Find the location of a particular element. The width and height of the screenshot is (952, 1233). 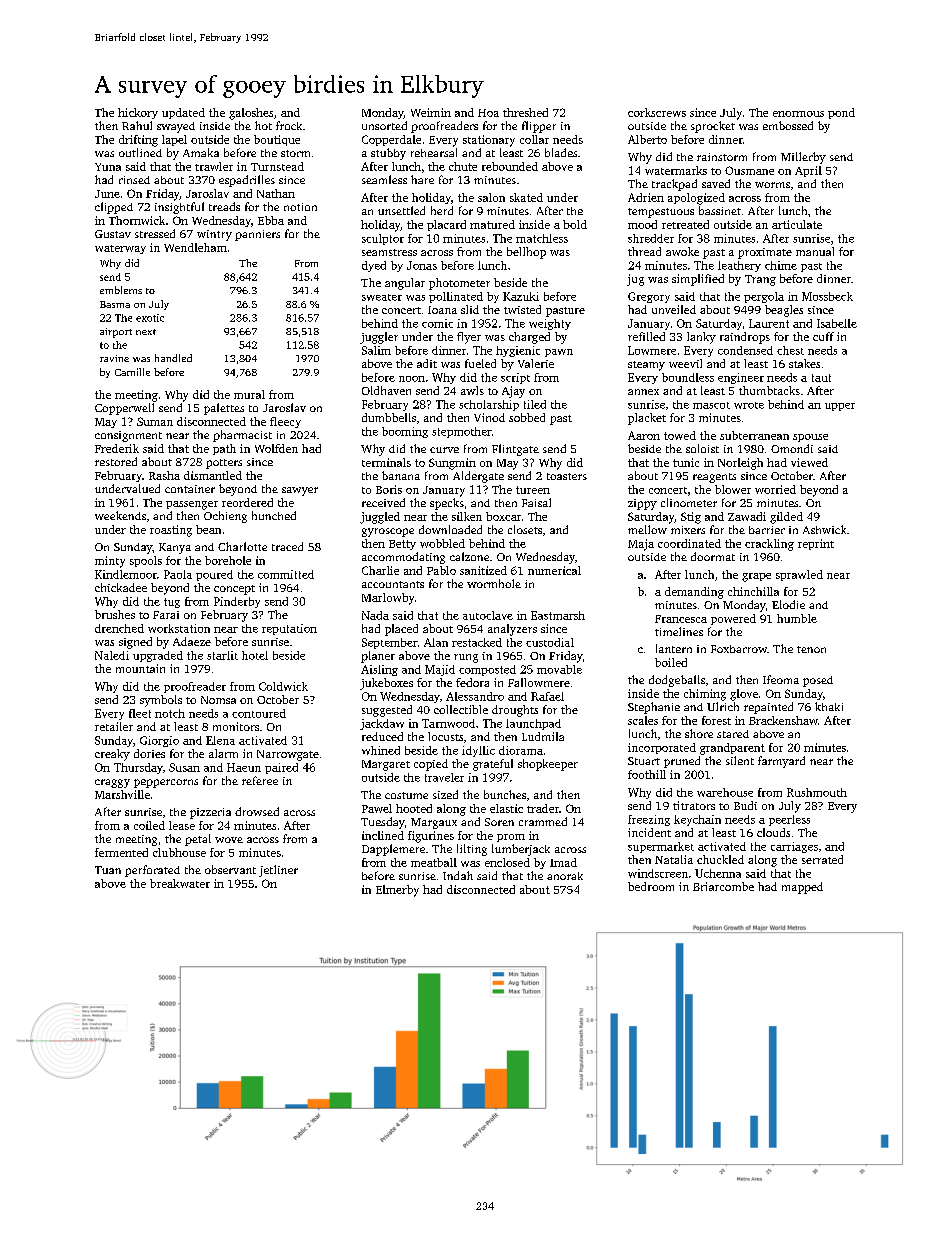

weevil is located at coordinates (685, 363).
